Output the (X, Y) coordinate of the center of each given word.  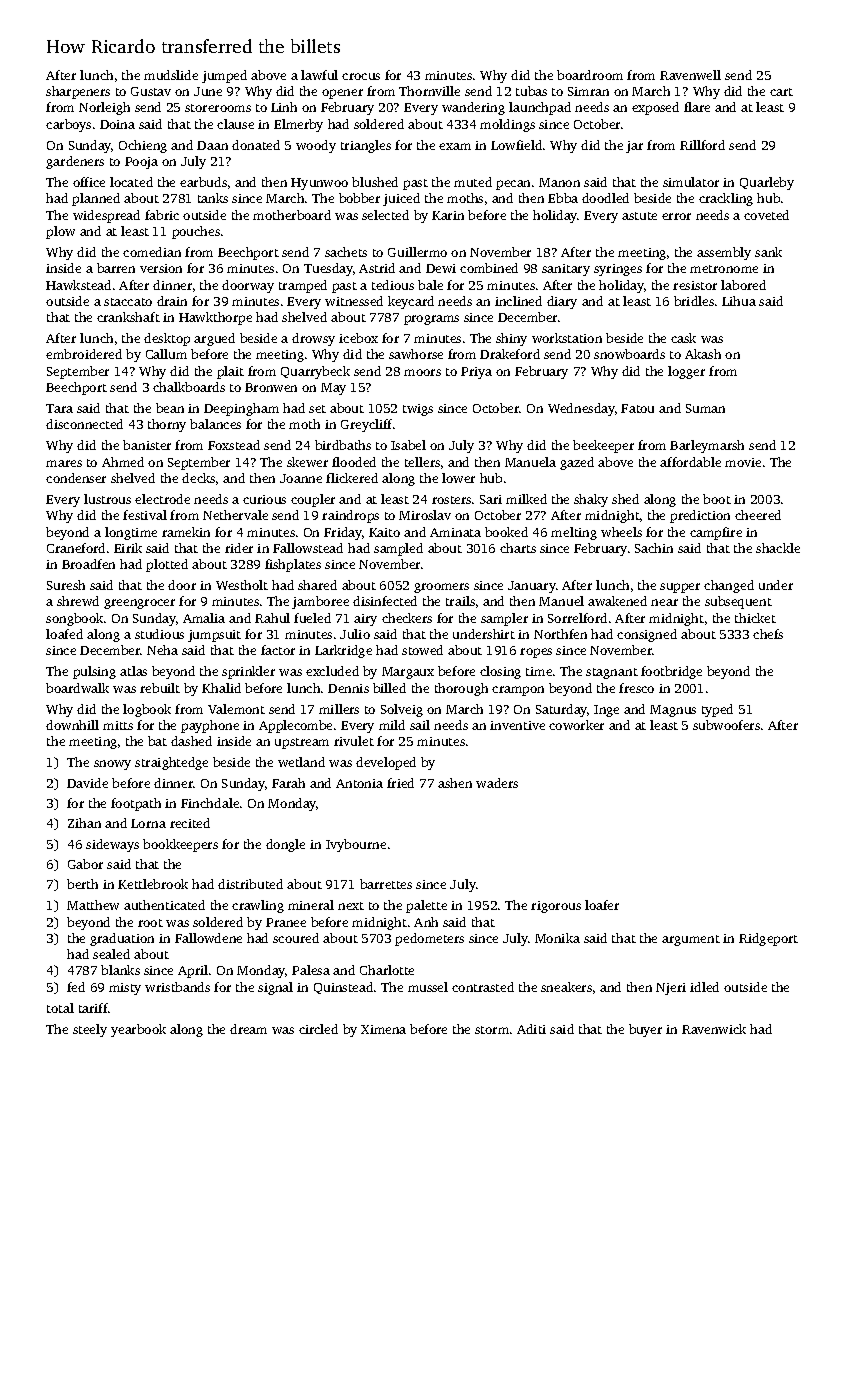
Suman (705, 408)
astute (639, 216)
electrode (162, 499)
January (532, 587)
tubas (531, 91)
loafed (64, 634)
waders (497, 783)
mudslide (171, 75)
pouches (196, 232)
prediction (700, 516)
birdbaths (343, 445)
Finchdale (210, 803)
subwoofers (726, 725)
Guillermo (417, 252)
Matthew (93, 905)
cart (781, 92)
